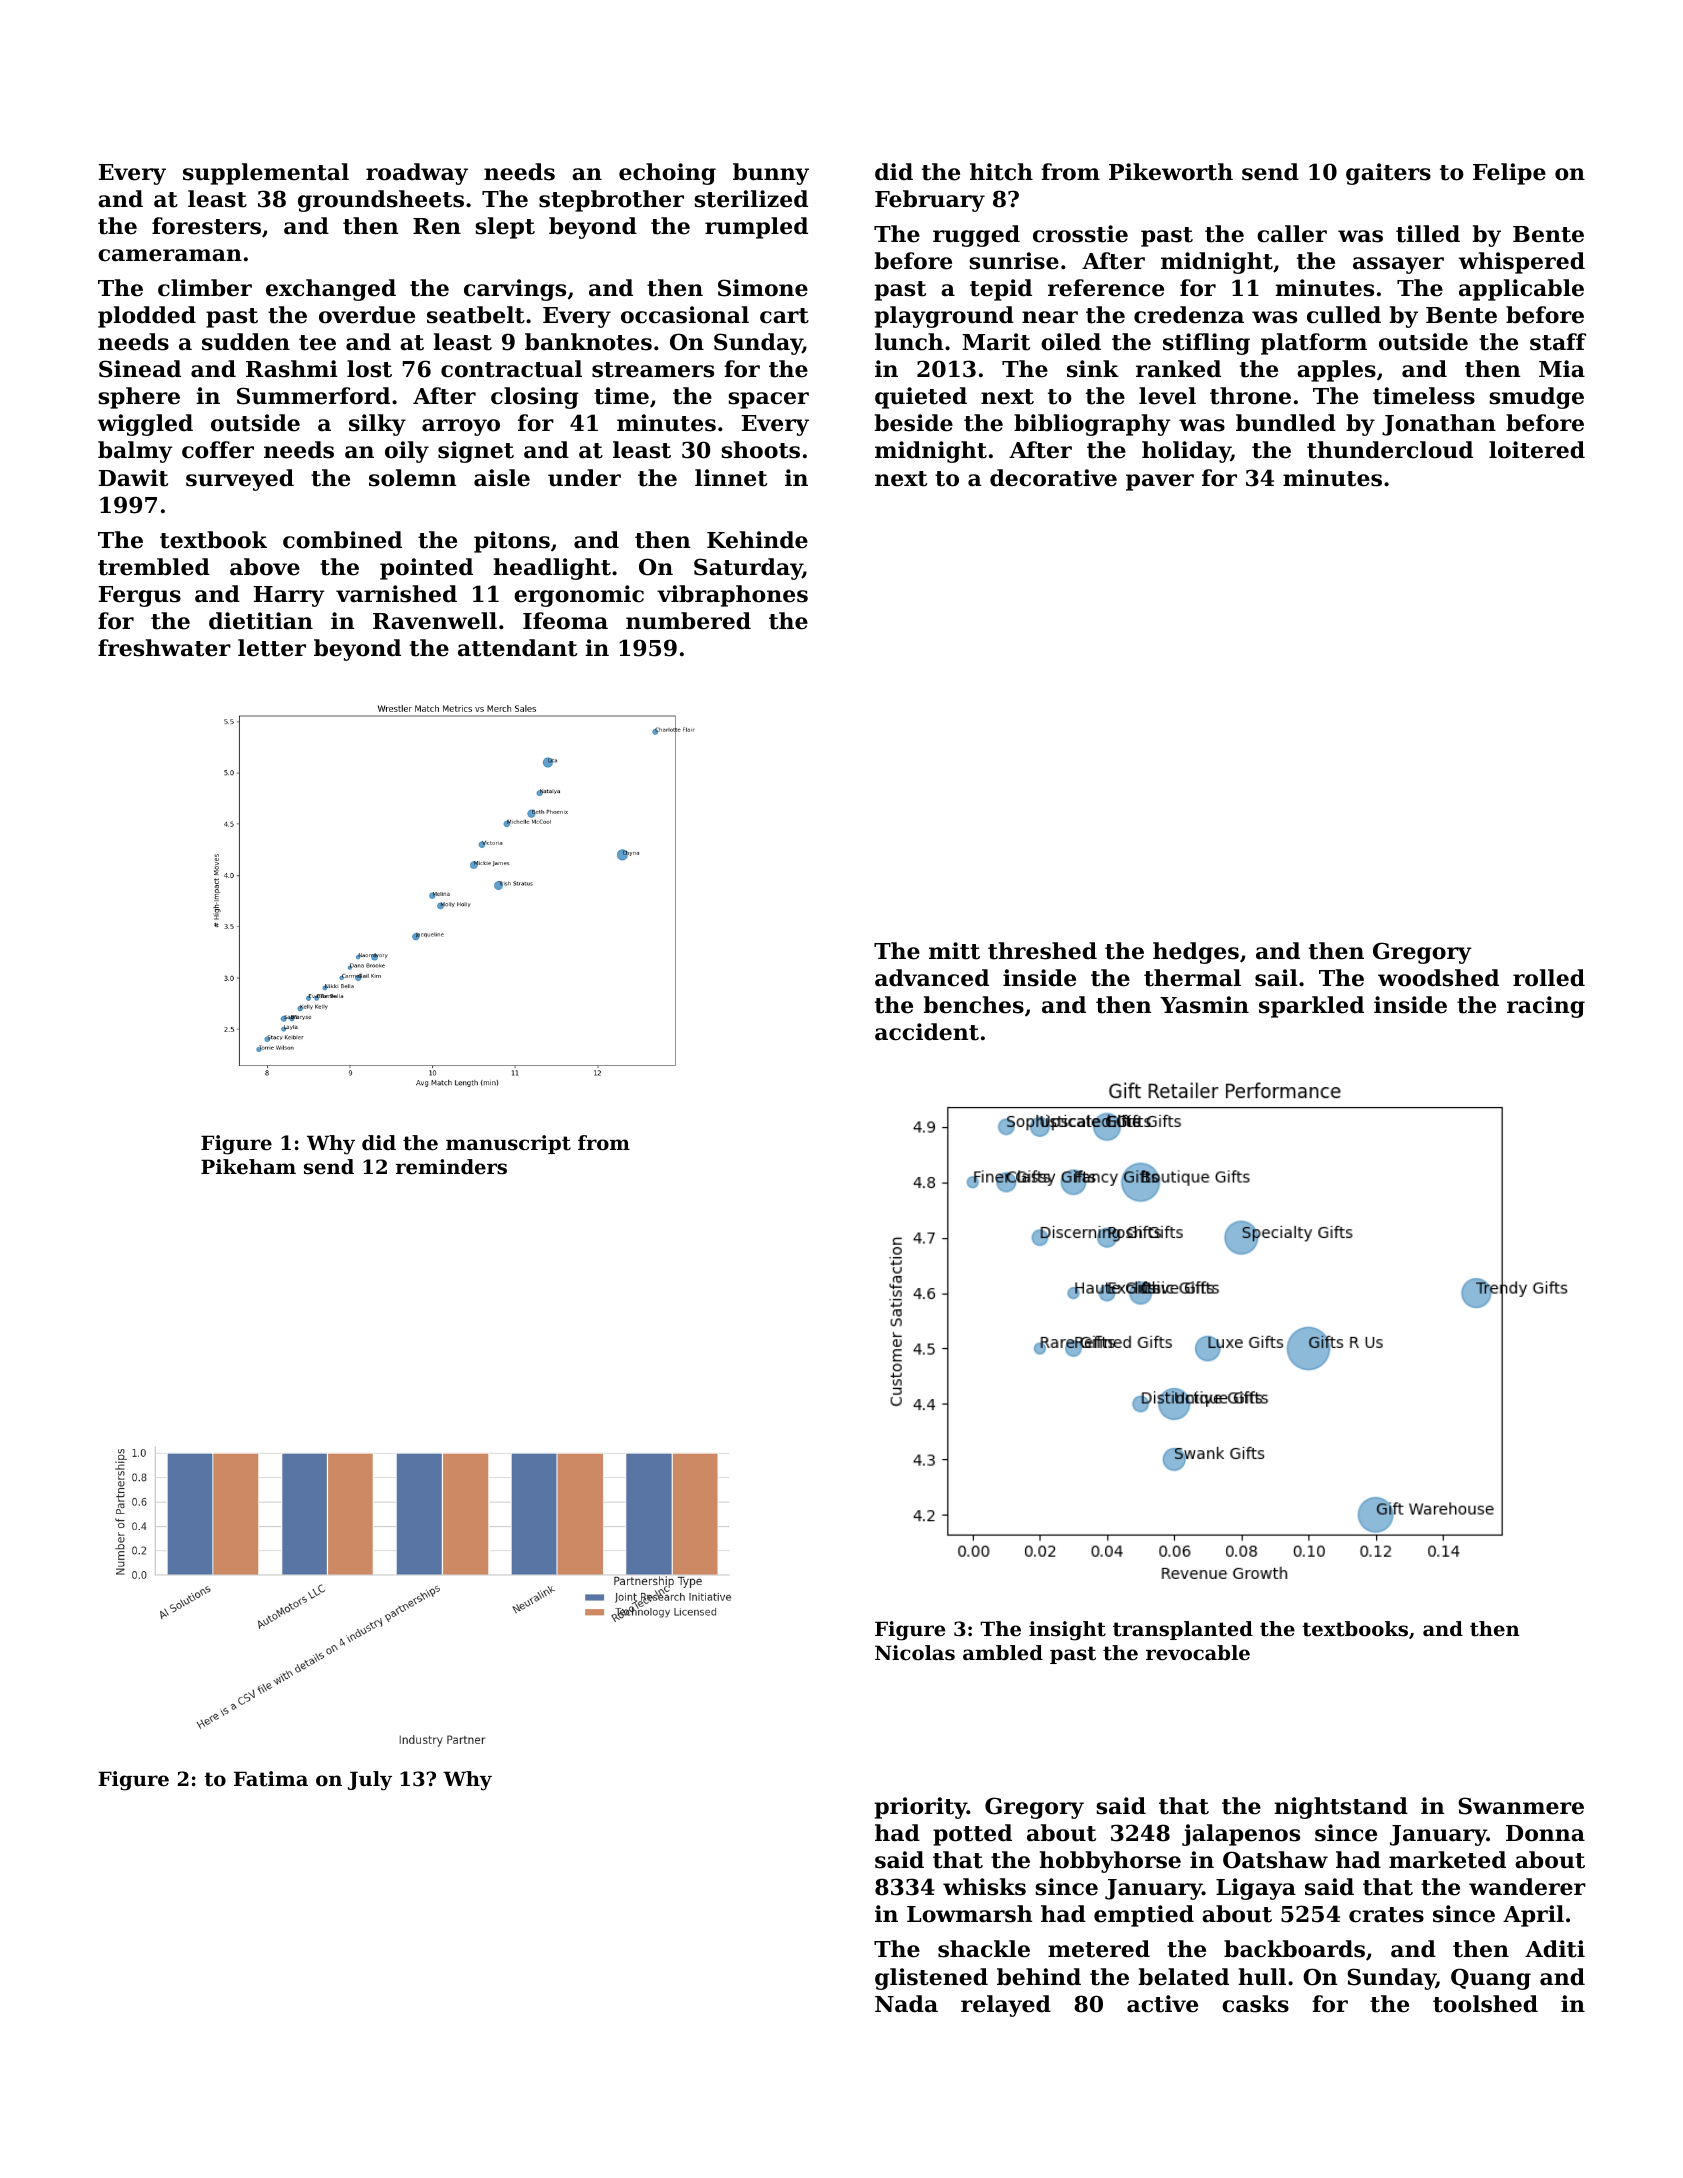 The width and height of the document is (1683, 2178). I want to click on freshwater, so click(164, 648).
